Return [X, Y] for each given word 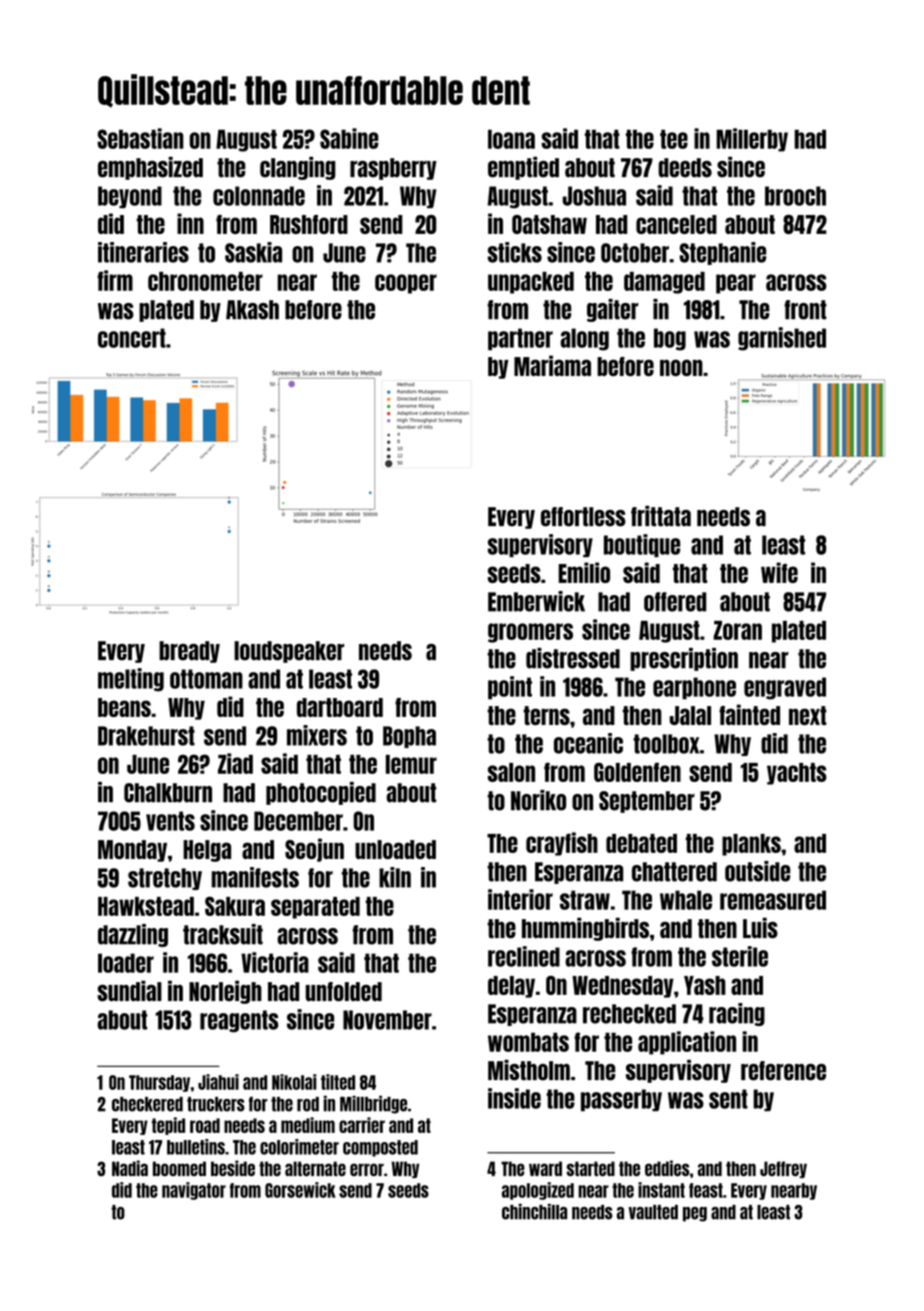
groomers [530, 633]
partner [520, 339]
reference [783, 1071]
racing [737, 1014]
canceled [676, 224]
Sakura [235, 906]
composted [380, 1148]
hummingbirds [585, 929]
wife [779, 572]
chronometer [205, 281]
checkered [147, 1104]
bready [189, 652]
